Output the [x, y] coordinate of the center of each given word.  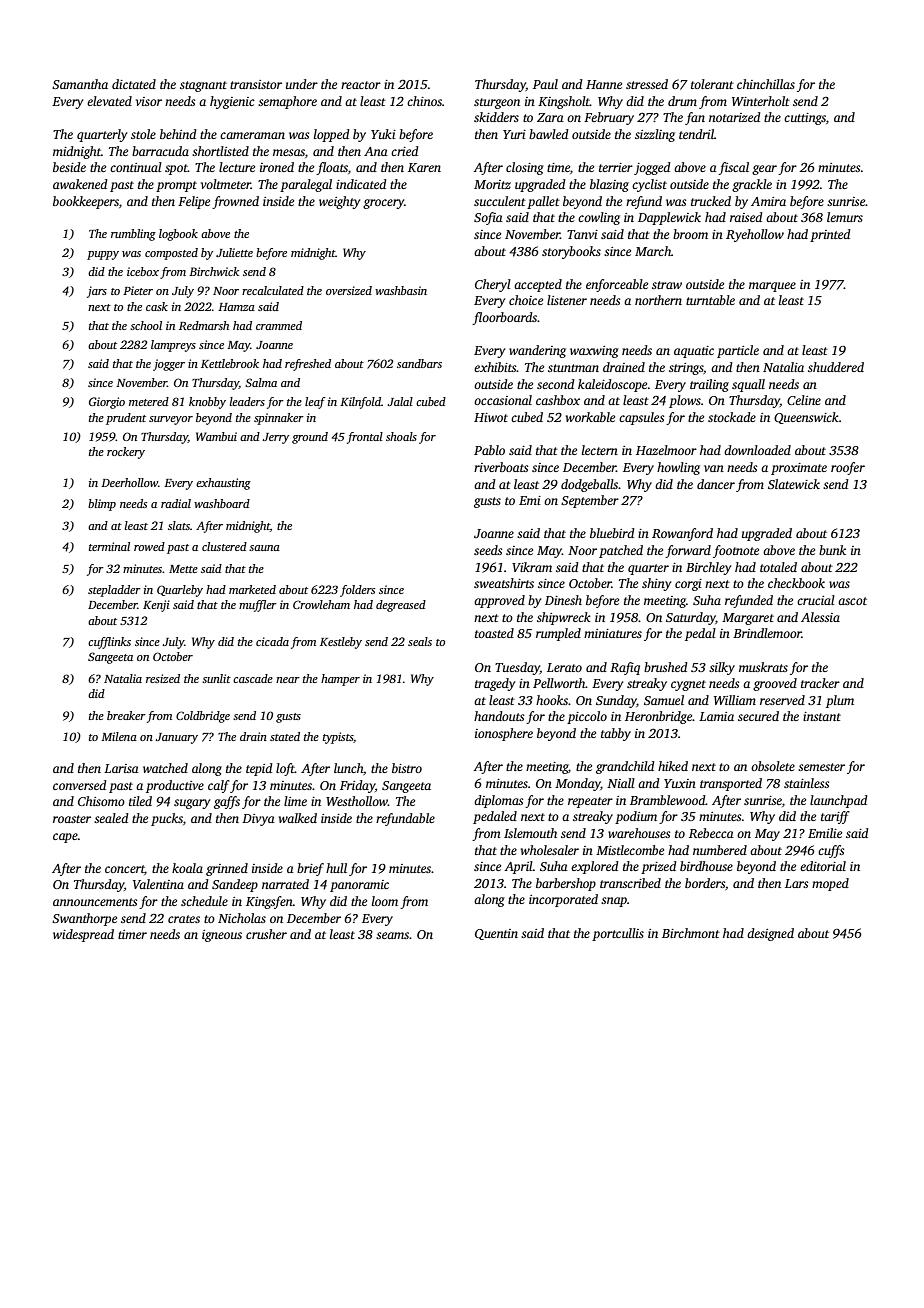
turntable [710, 300]
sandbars [419, 363]
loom [385, 901]
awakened [80, 184]
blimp [102, 505]
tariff [835, 817]
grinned [227, 869]
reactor [361, 85]
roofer [848, 468]
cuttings [805, 119]
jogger [169, 365]
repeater [590, 802]
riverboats [501, 467]
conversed [80, 785]
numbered [720, 850]
